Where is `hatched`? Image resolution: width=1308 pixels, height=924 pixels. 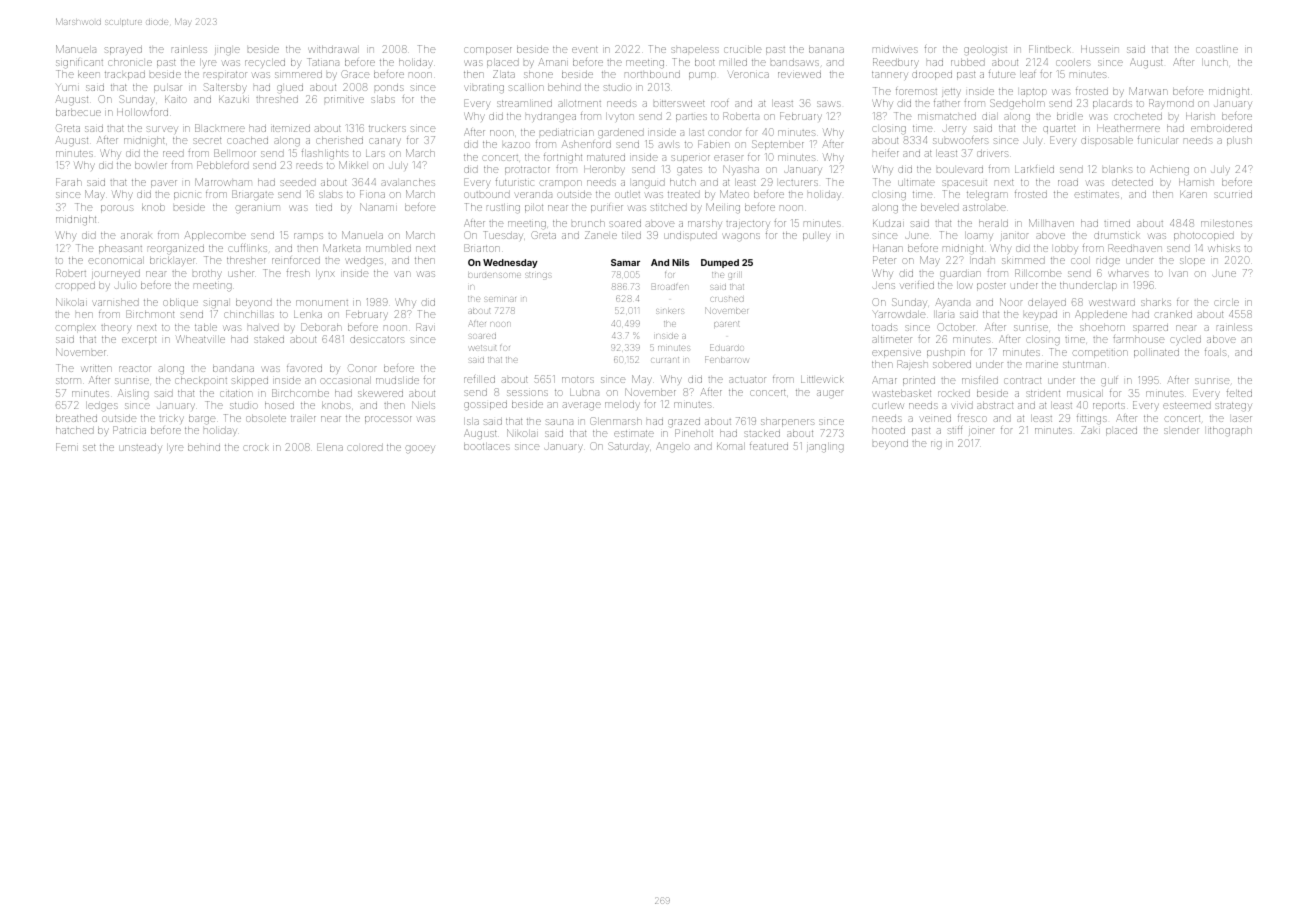 hatched is located at coordinates (75, 430).
